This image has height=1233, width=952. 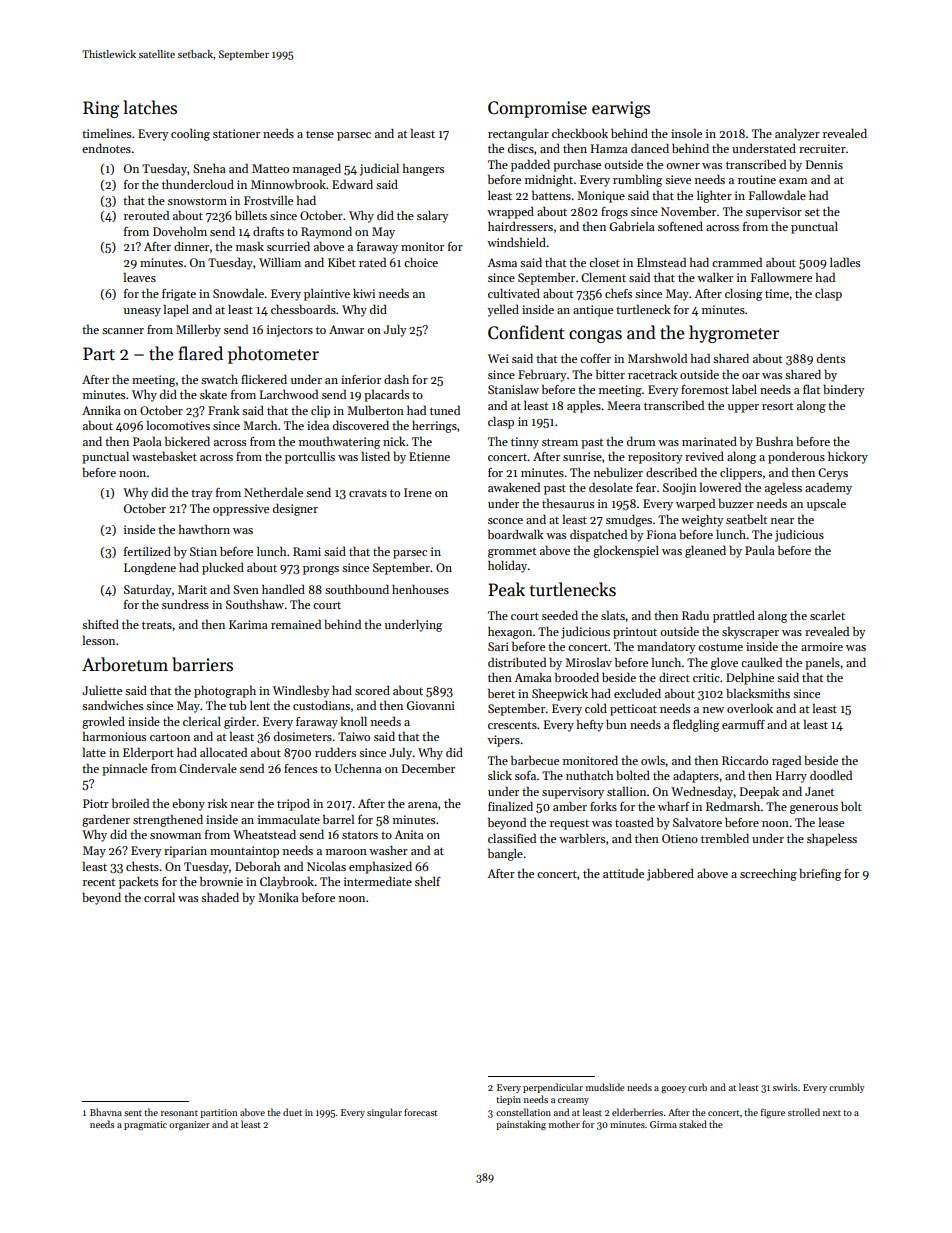 I want to click on flared, so click(x=200, y=353).
